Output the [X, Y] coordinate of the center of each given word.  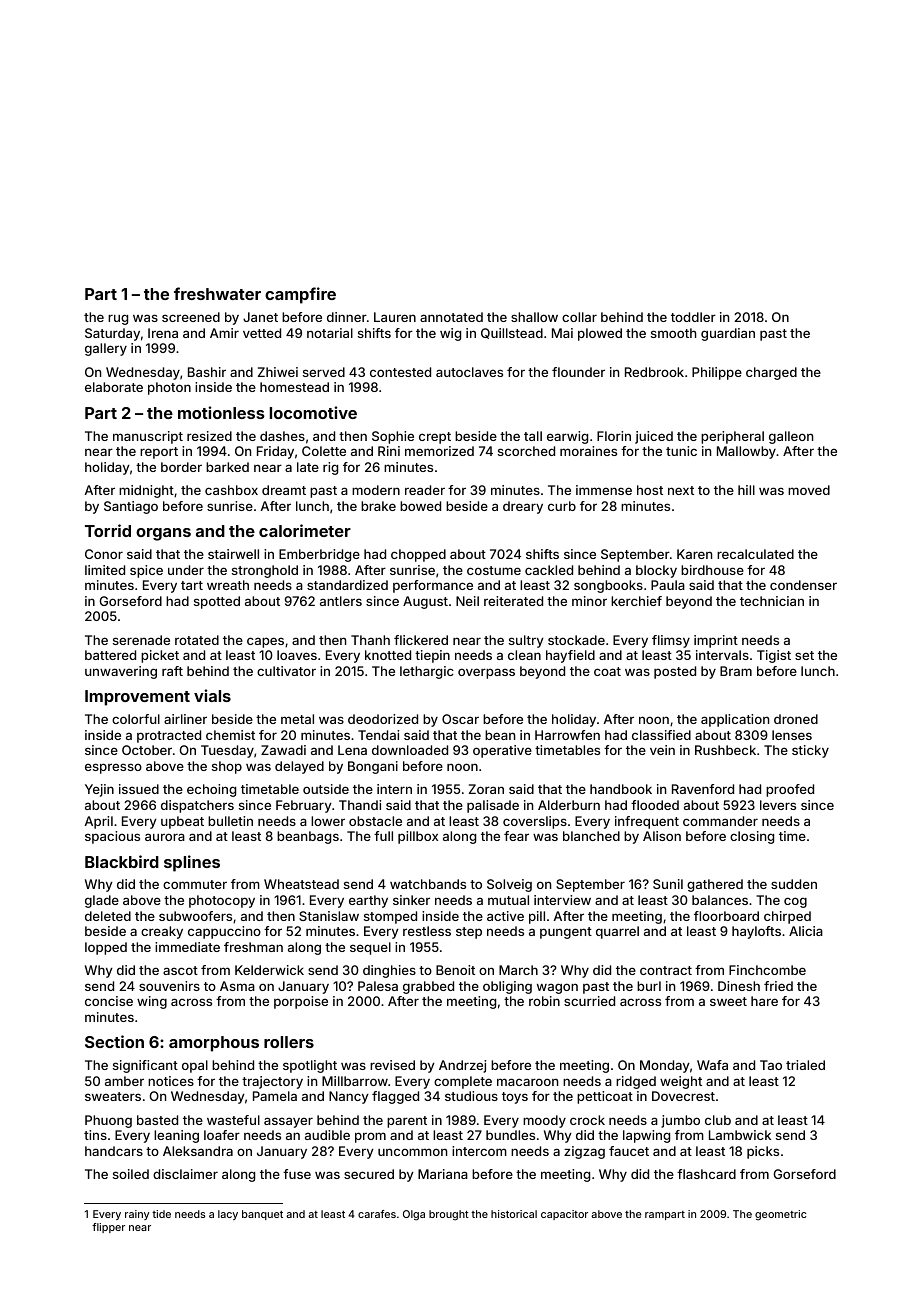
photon [169, 388]
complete [463, 1082]
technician [772, 601]
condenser [803, 585]
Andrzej [462, 1066]
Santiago [131, 507]
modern [376, 490]
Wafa [712, 1065]
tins [95, 1135]
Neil [467, 601]
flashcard [706, 1174]
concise [109, 1001]
